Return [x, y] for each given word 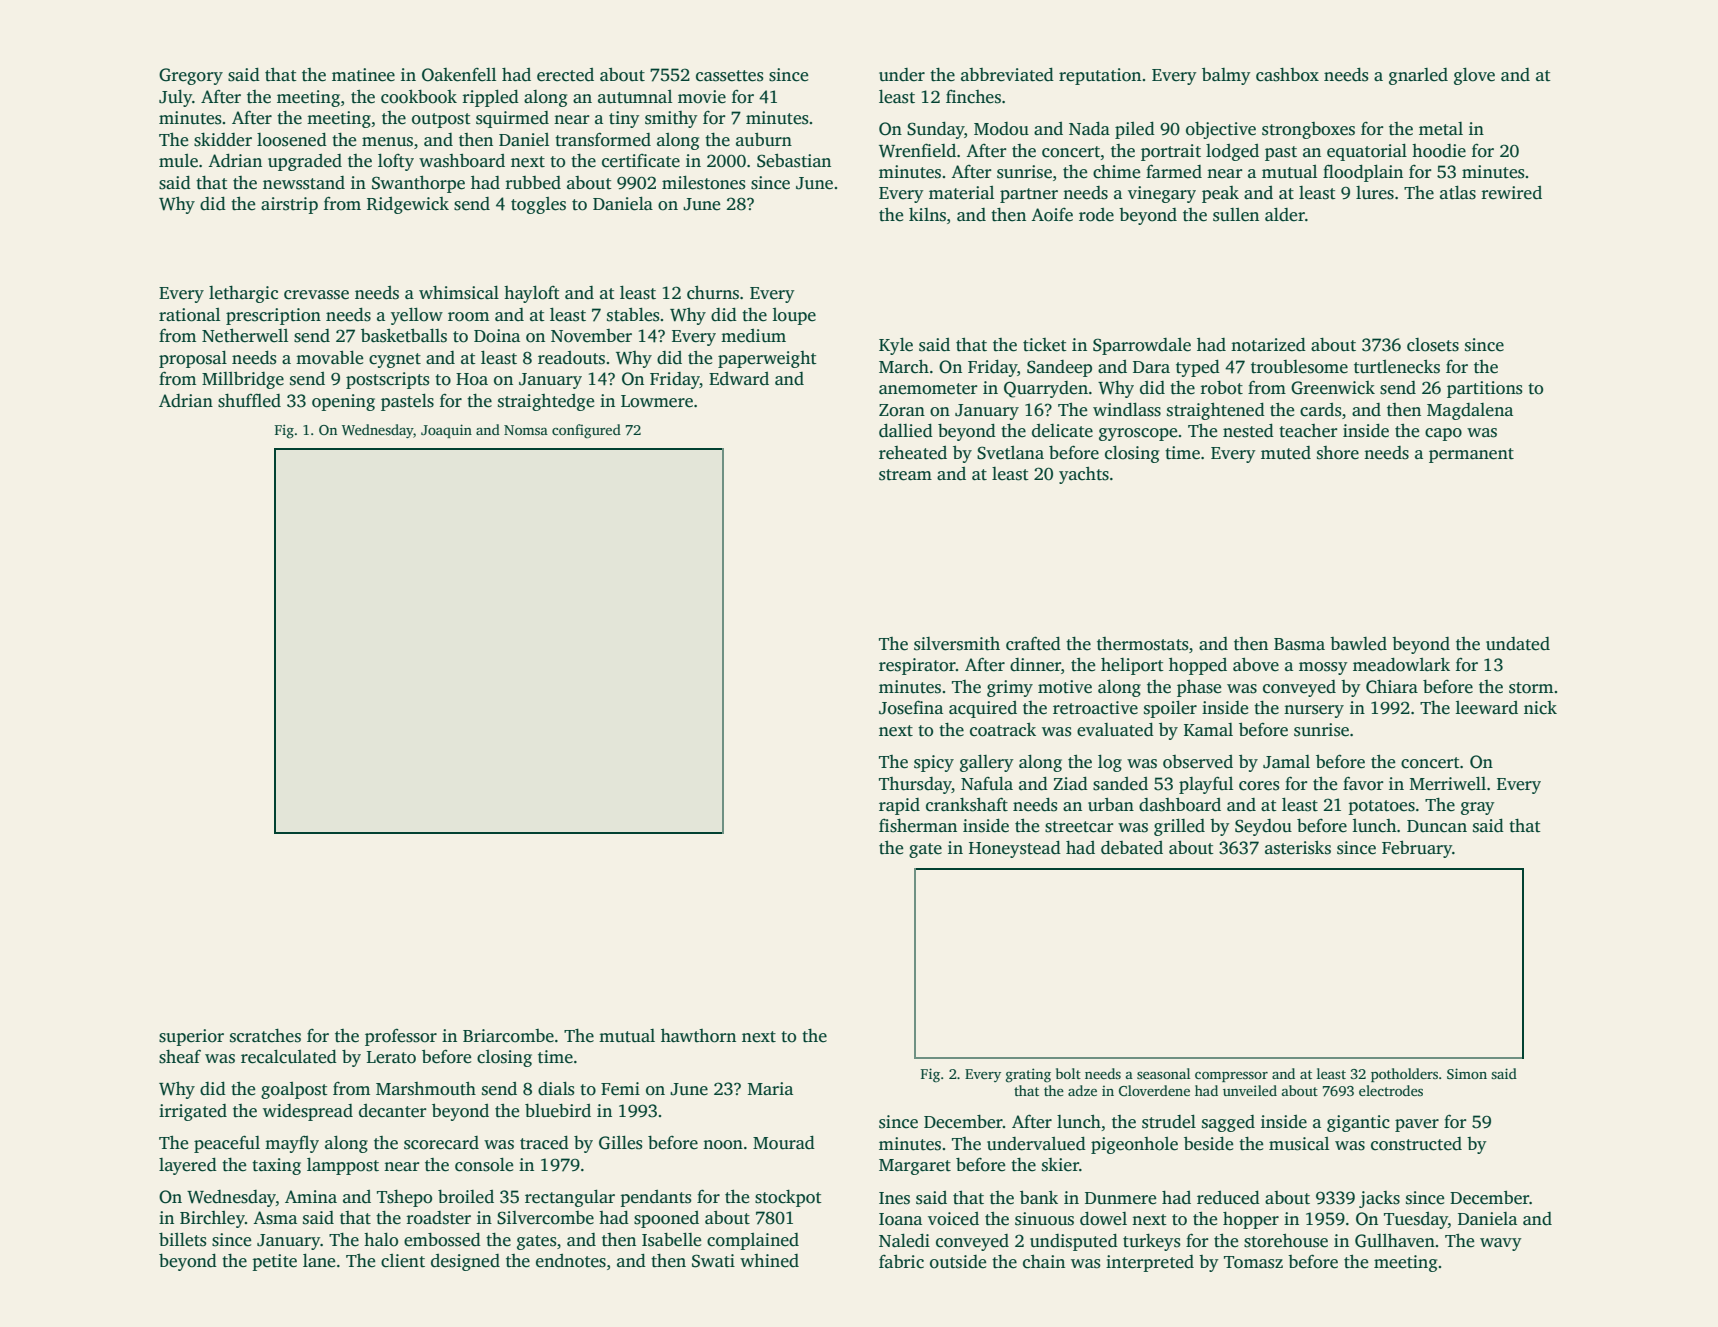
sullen [1236, 215]
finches [973, 97]
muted [1286, 453]
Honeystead [1015, 849]
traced [544, 1142]
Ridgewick [408, 205]
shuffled [249, 400]
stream [905, 475]
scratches [265, 1036]
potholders [1404, 1075]
